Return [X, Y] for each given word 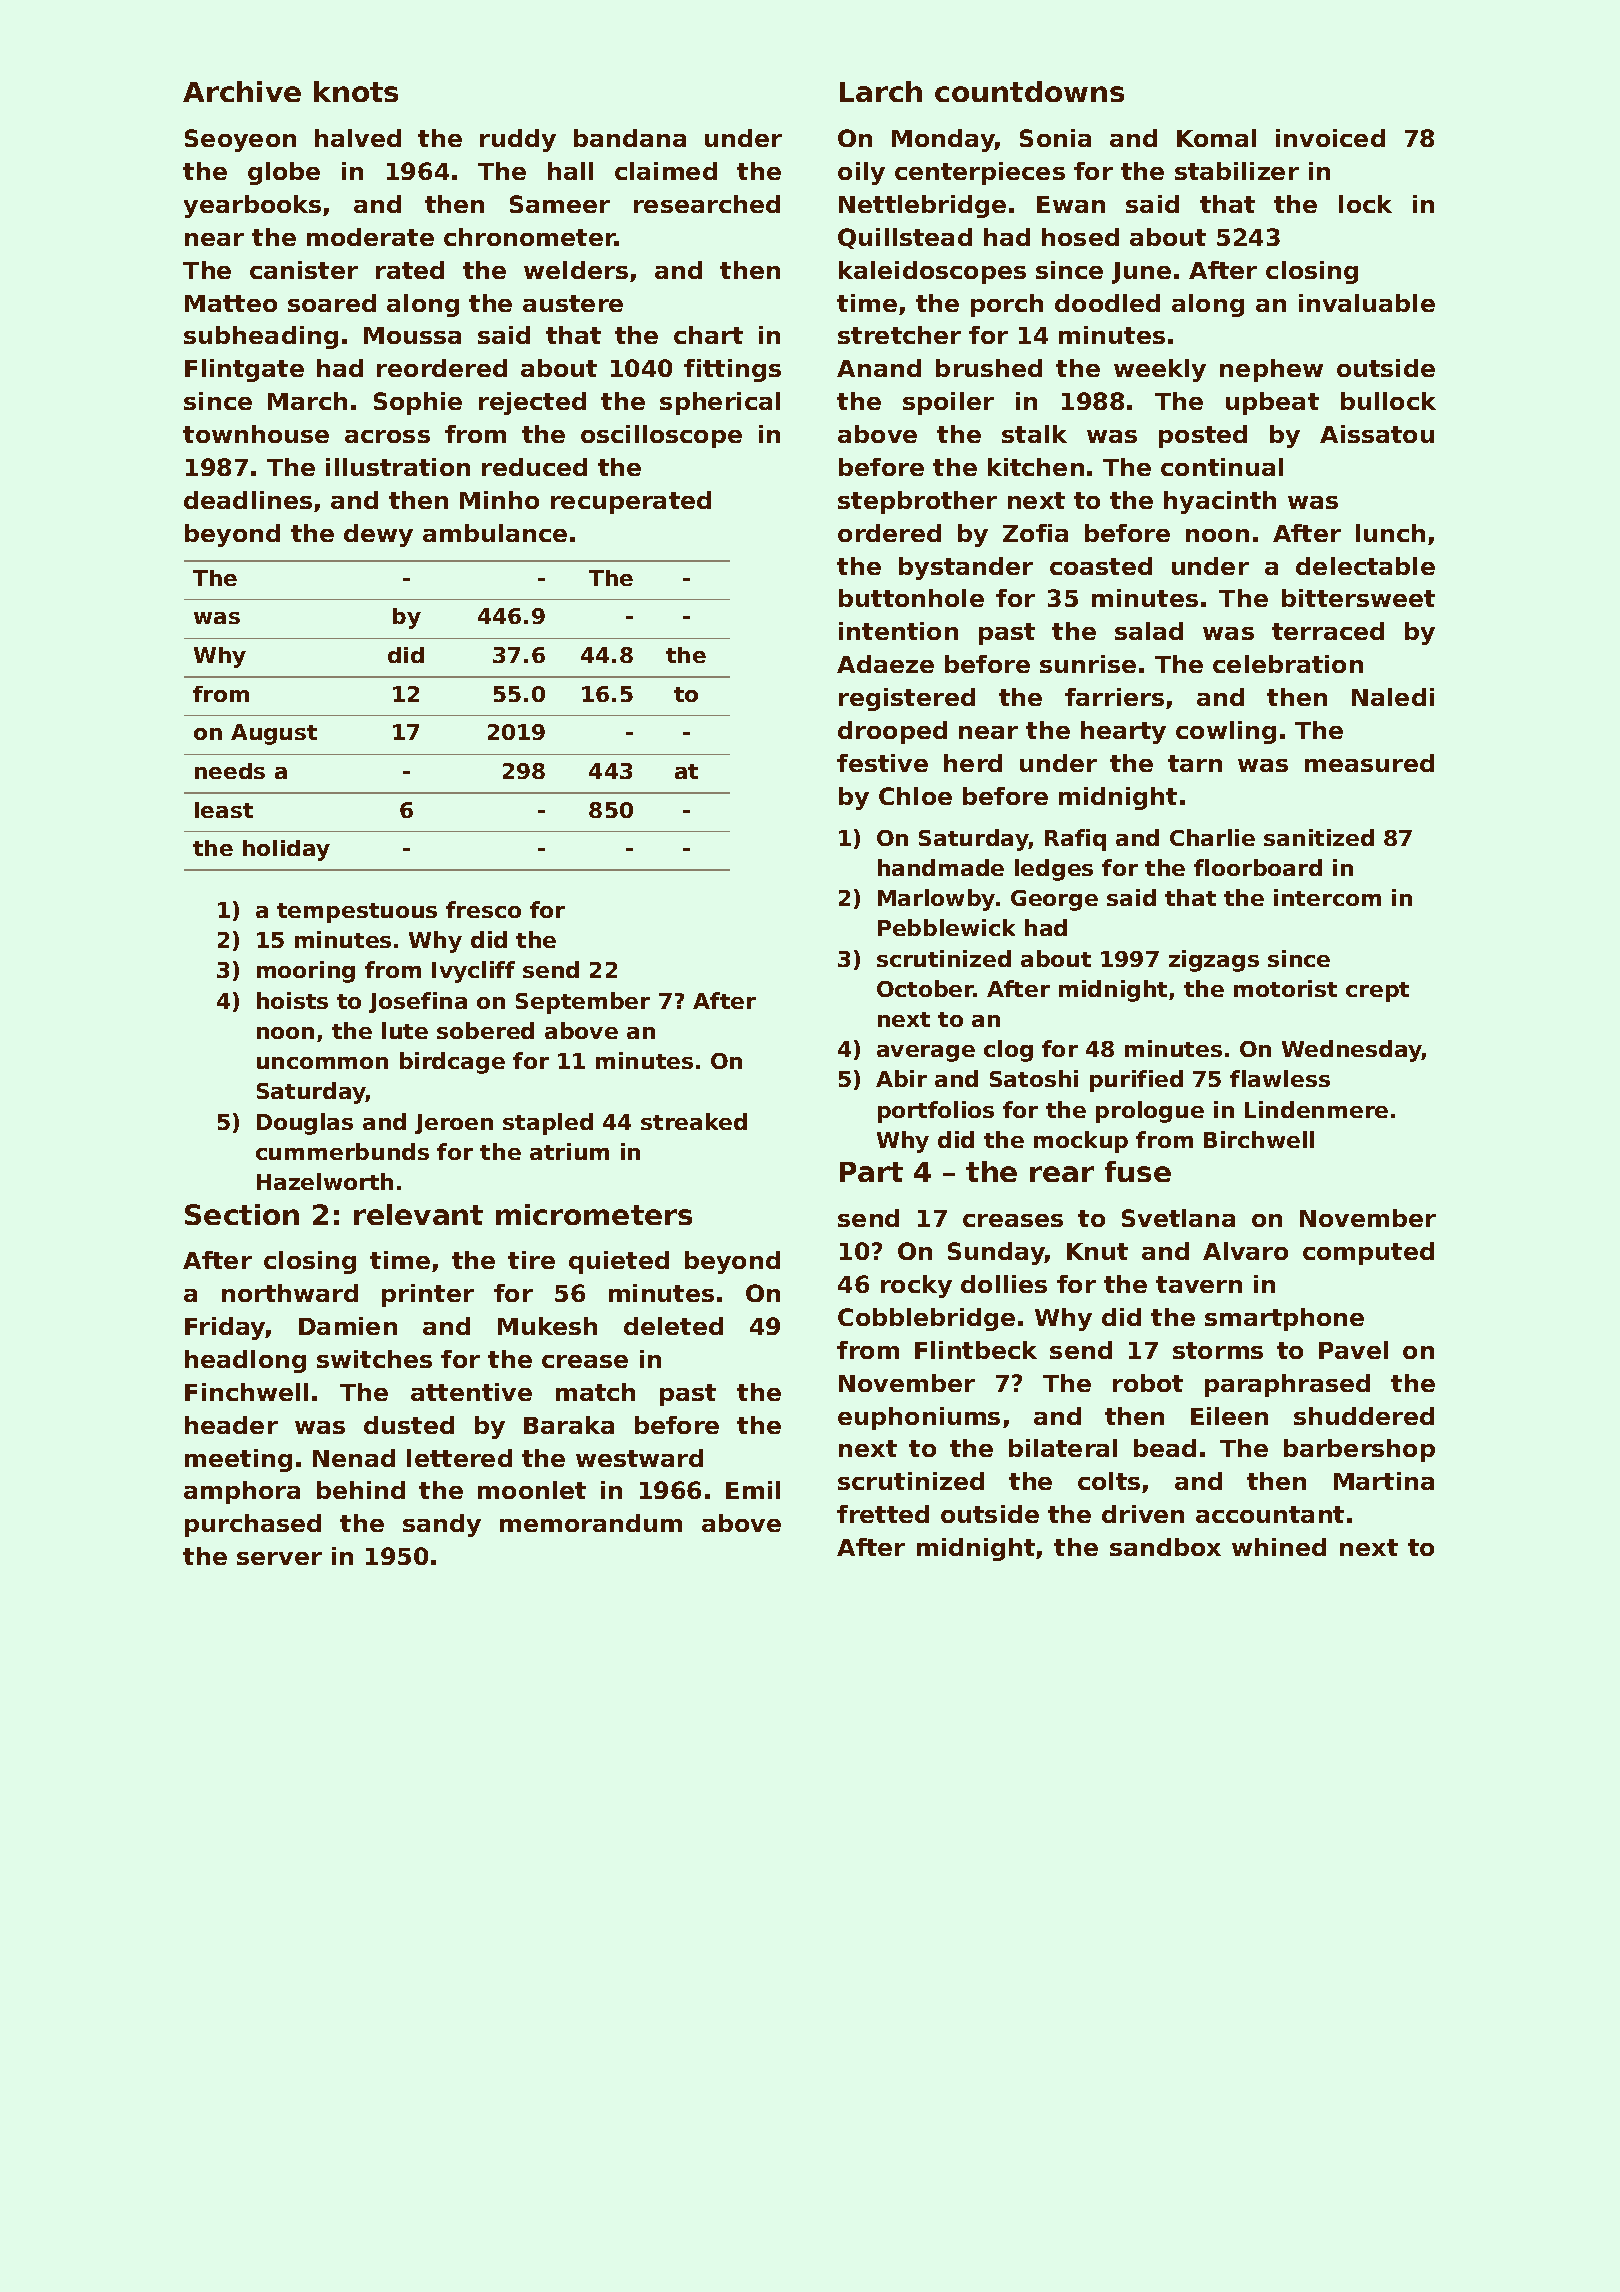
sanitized [1319, 837]
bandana [630, 138]
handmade [941, 867]
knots [356, 91]
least [224, 810]
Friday [225, 1328]
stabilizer [1237, 171]
